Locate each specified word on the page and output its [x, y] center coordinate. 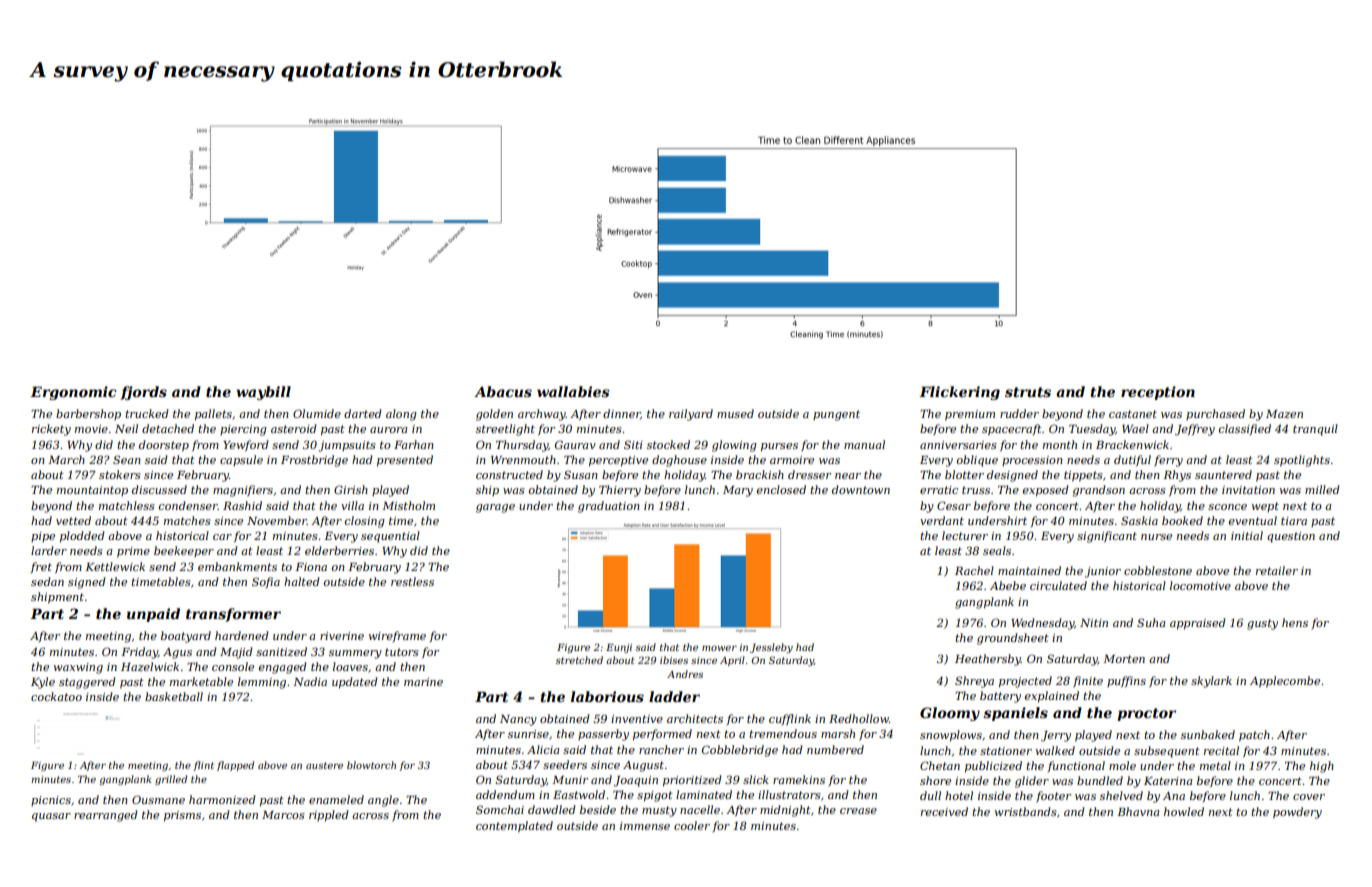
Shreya [974, 682]
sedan [47, 581]
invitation [1248, 490]
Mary [738, 491]
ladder [674, 696]
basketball [174, 696]
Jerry [1056, 736]
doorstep [164, 446]
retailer [1277, 570]
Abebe [1008, 585]
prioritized [692, 781]
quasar [51, 817]
